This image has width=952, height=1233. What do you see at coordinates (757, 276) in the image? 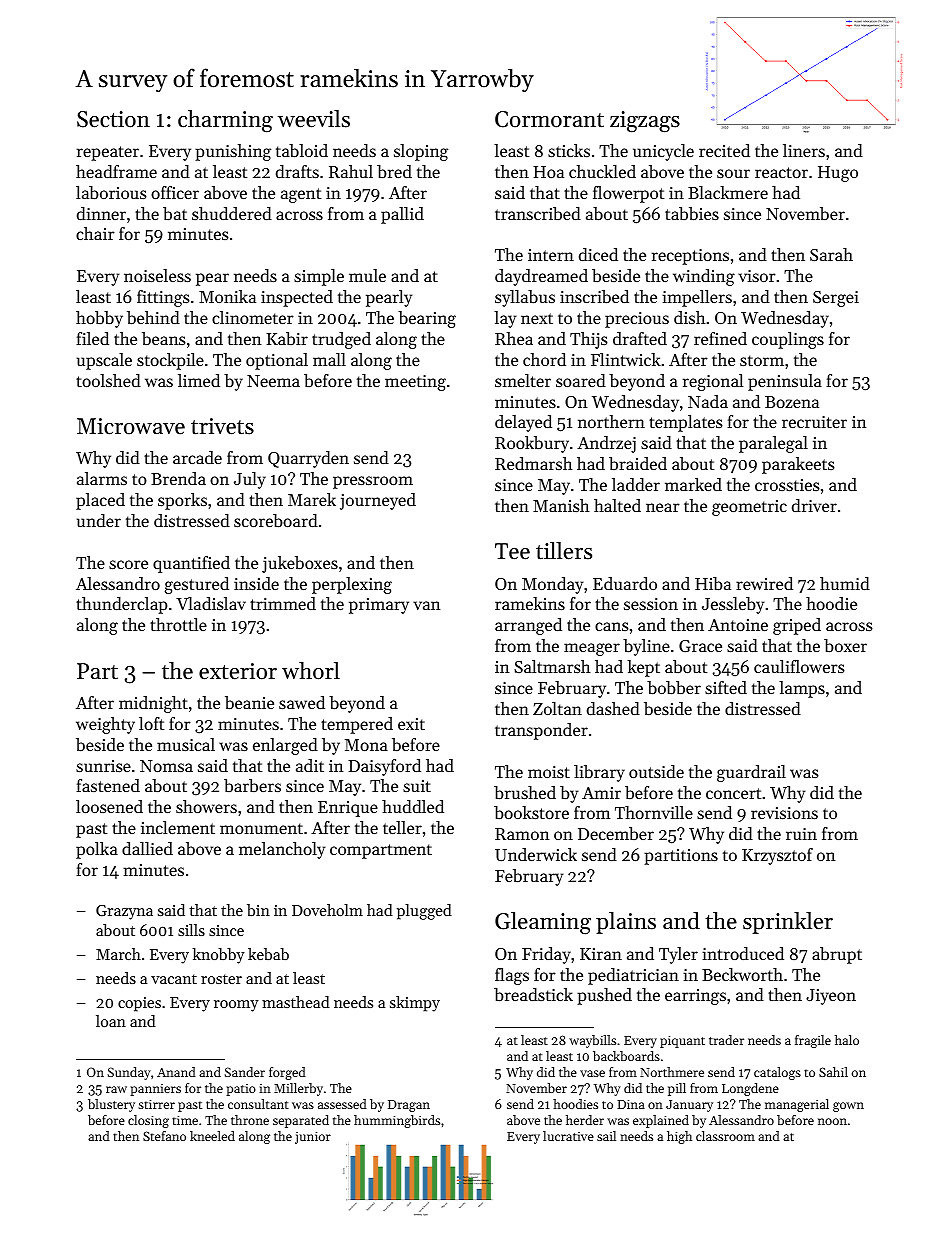
I see `visor` at bounding box center [757, 276].
